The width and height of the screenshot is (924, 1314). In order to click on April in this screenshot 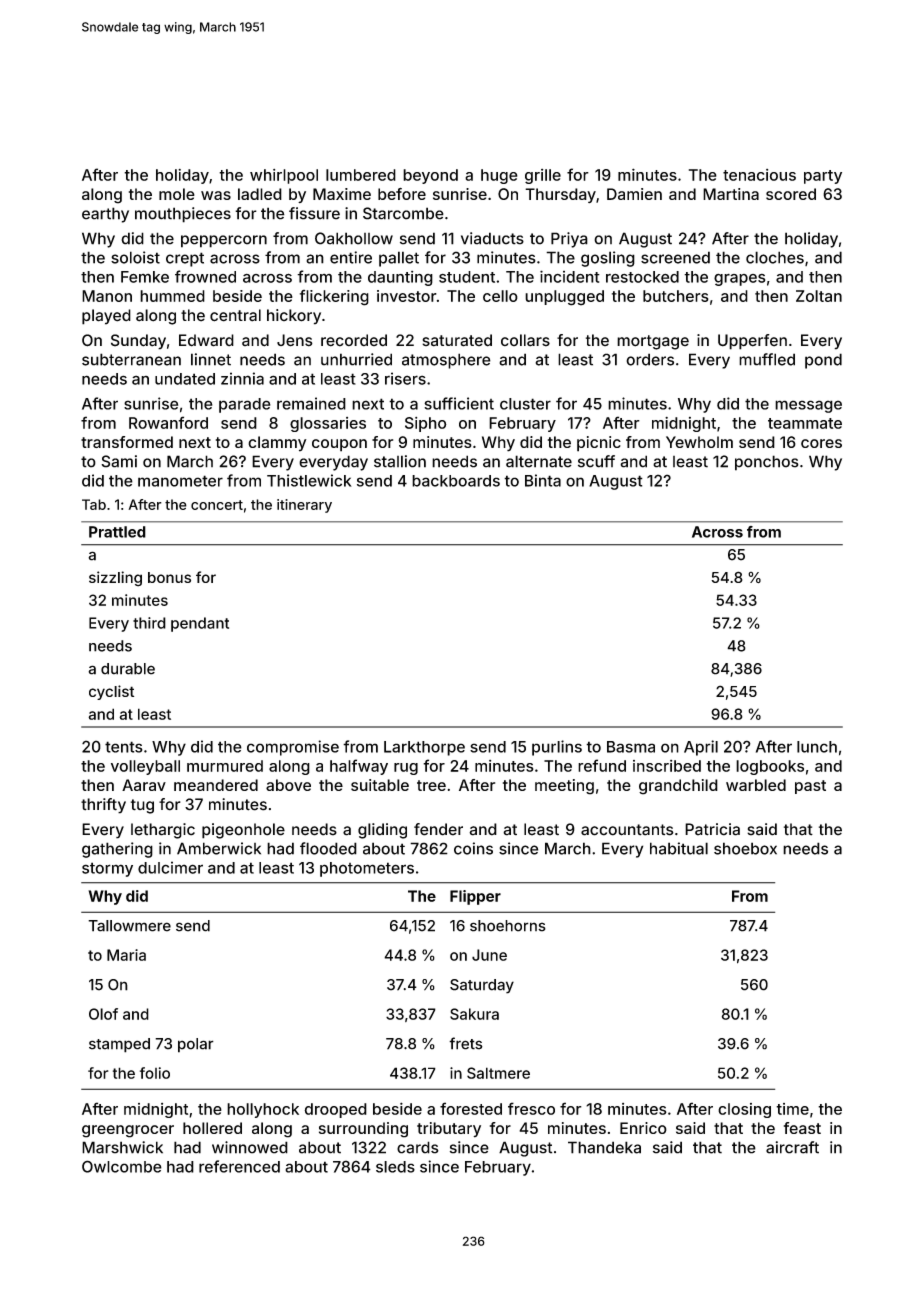, I will do `click(701, 748)`.
